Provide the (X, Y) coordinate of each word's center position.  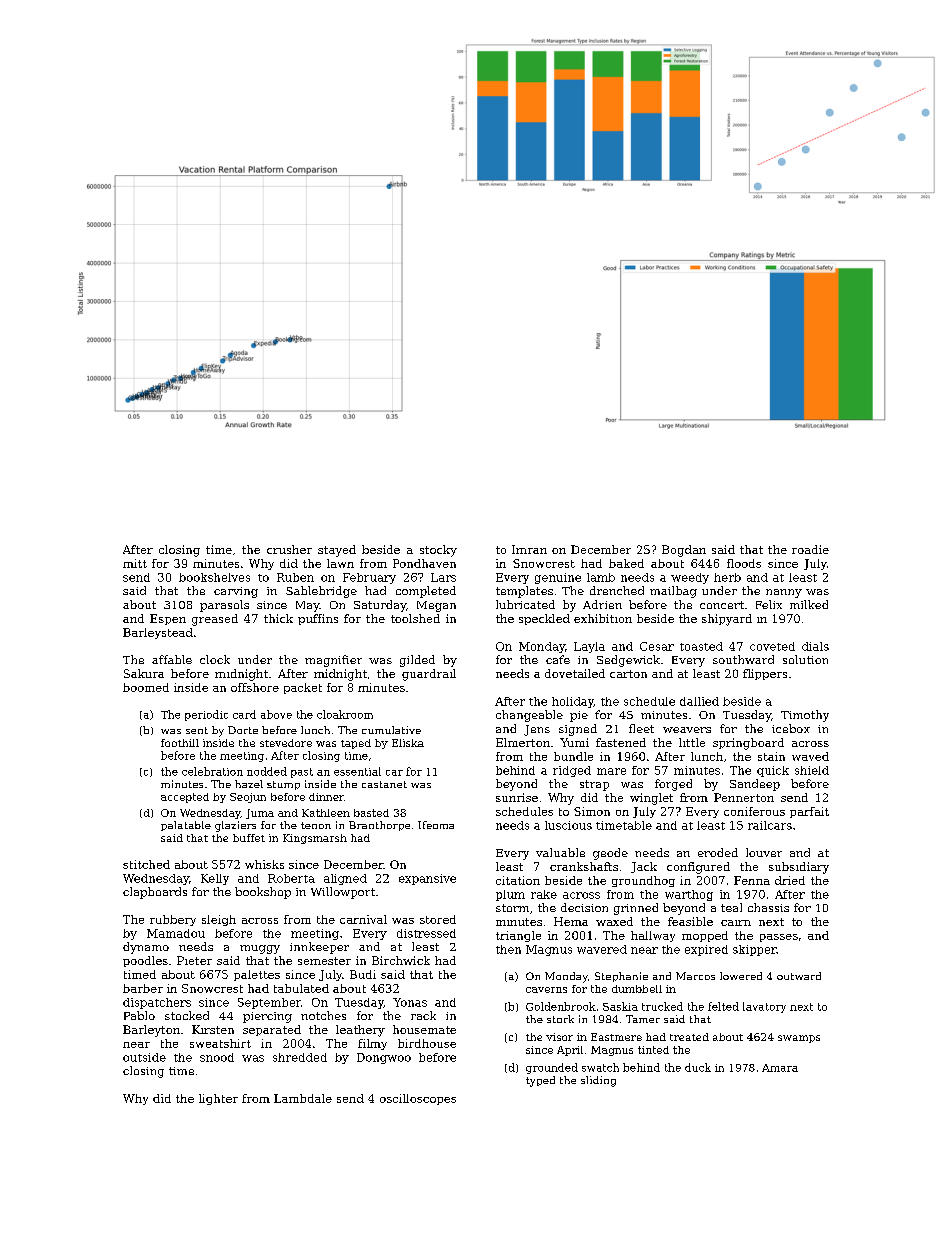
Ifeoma (436, 825)
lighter (218, 1099)
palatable (186, 826)
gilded (417, 661)
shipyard (727, 620)
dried (790, 880)
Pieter (194, 960)
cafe (558, 659)
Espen (168, 619)
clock (215, 659)
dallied (699, 701)
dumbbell (637, 989)
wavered (602, 949)
